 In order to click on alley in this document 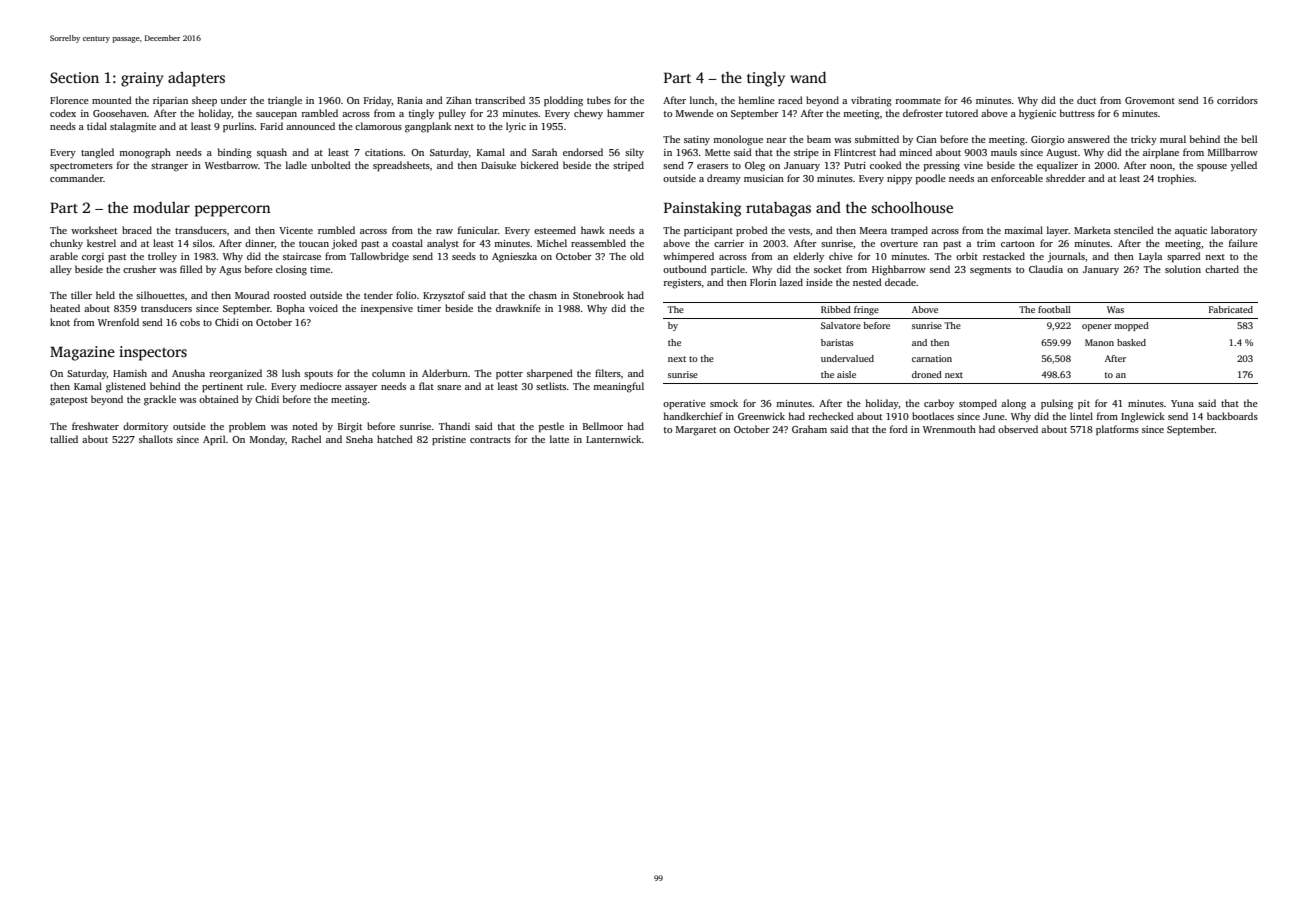, I will do `click(61, 270)`.
